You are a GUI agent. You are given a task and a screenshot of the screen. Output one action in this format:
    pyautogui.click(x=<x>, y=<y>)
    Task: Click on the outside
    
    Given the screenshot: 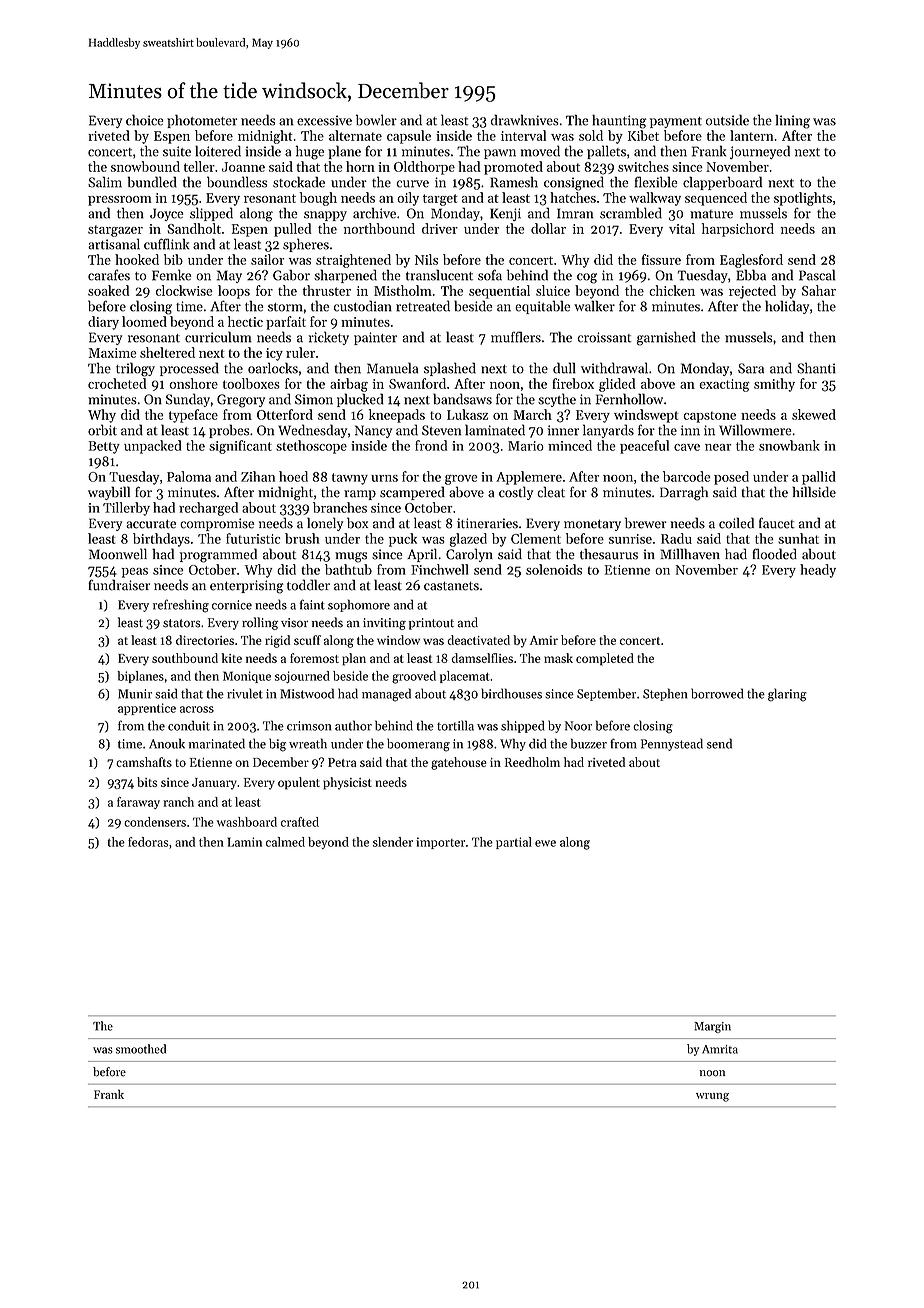 What is the action you would take?
    pyautogui.click(x=727, y=120)
